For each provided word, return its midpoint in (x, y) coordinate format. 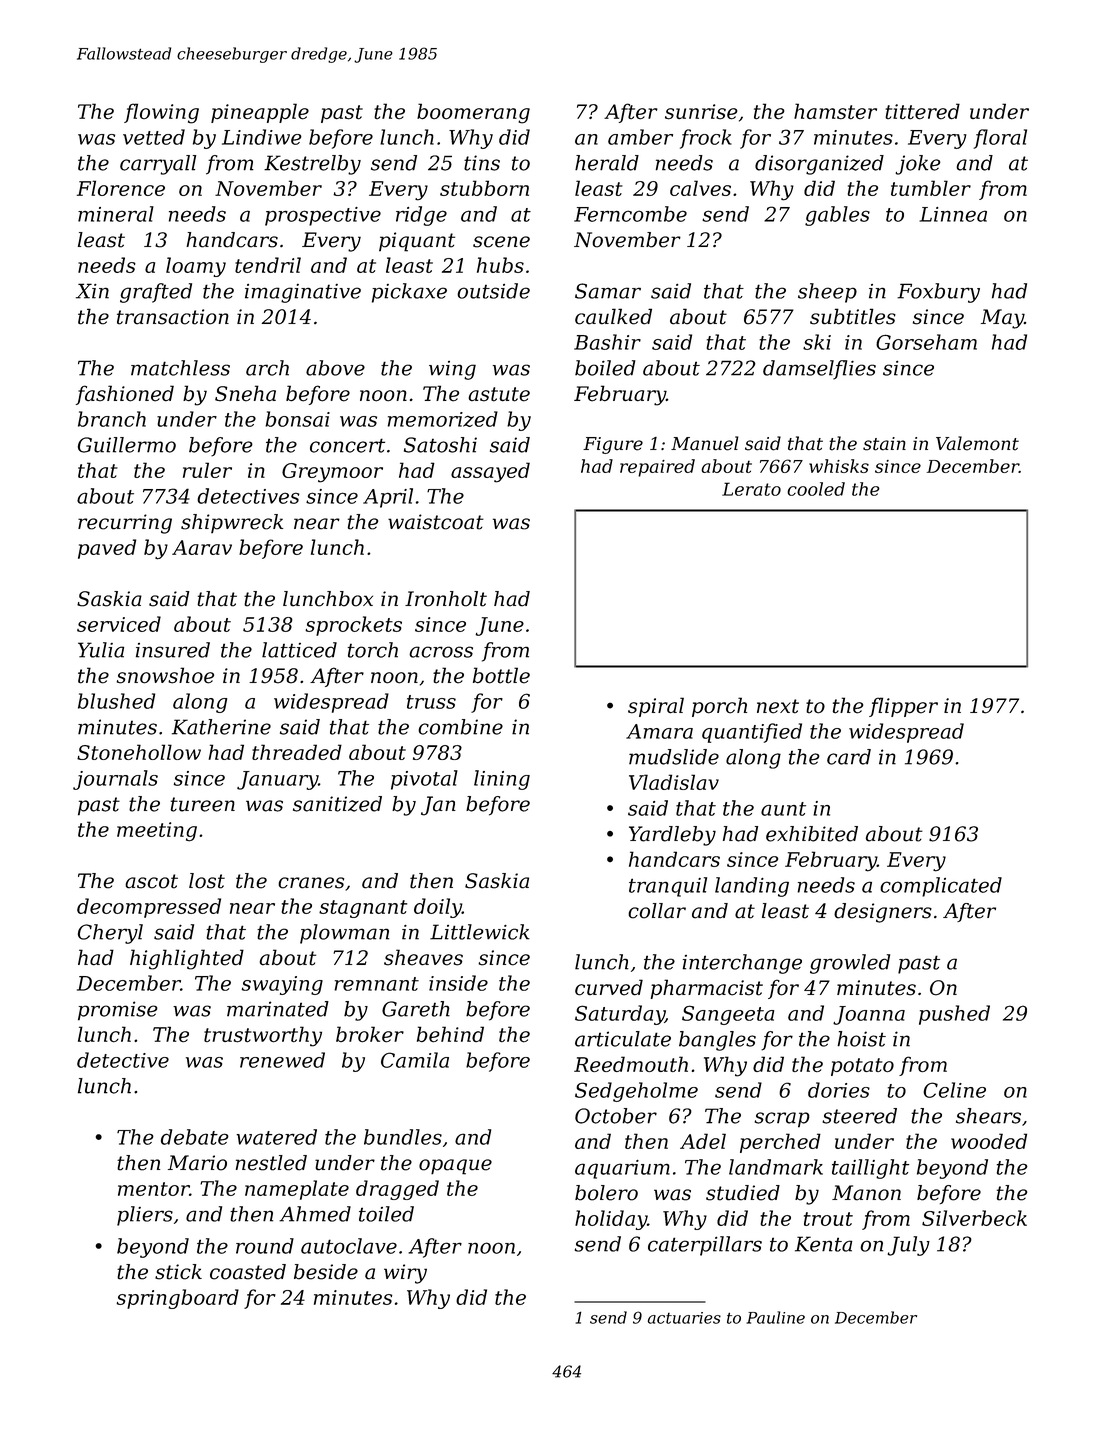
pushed (954, 1015)
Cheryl (110, 934)
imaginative (303, 293)
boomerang (473, 113)
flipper (903, 707)
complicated (941, 887)
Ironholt (446, 599)
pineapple (260, 113)
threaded (297, 752)
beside (326, 1272)
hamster (835, 111)
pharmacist (707, 989)
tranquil (668, 887)
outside (493, 291)
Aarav (202, 547)
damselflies (819, 370)
